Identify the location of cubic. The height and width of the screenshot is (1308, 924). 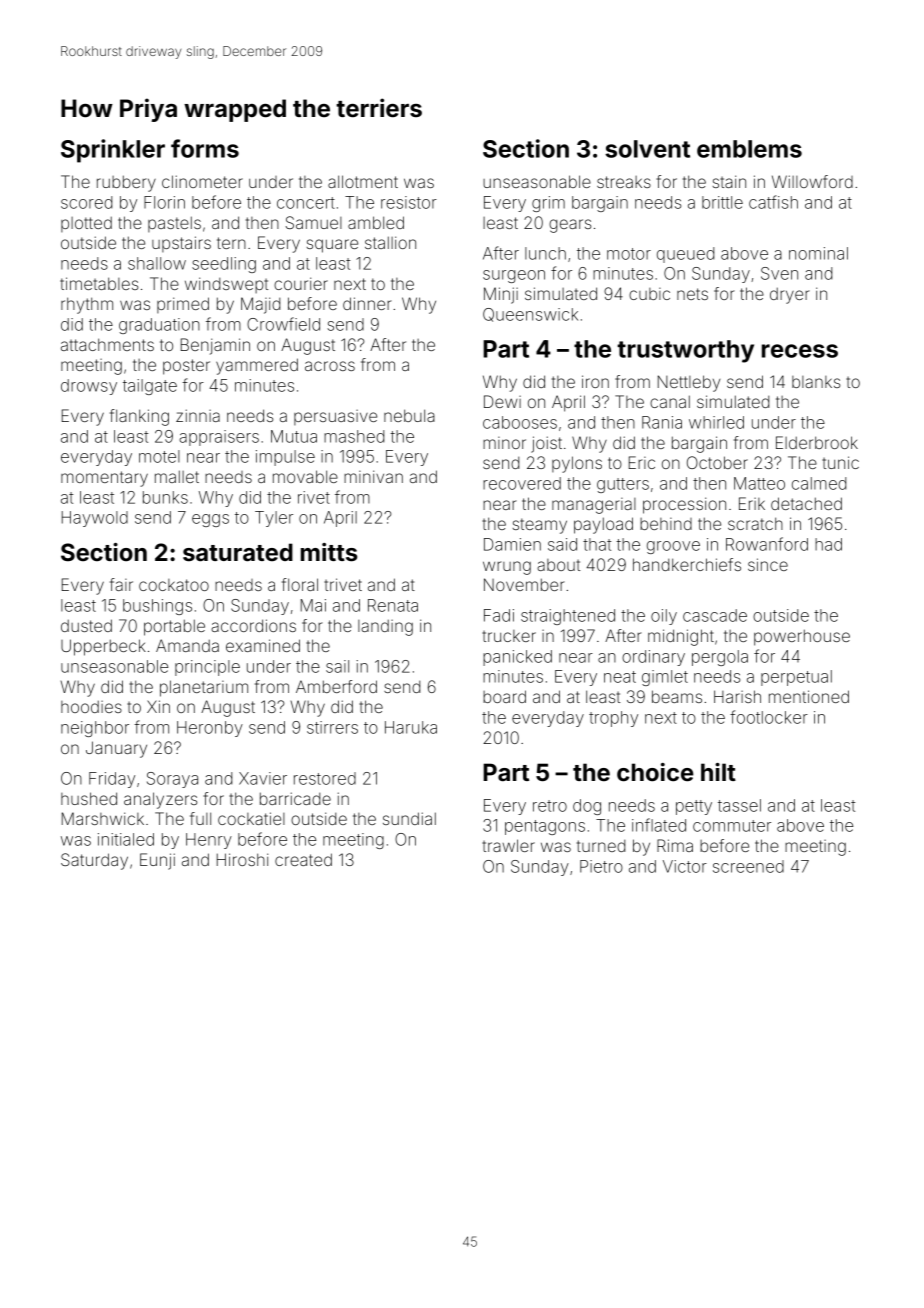
(649, 294).
